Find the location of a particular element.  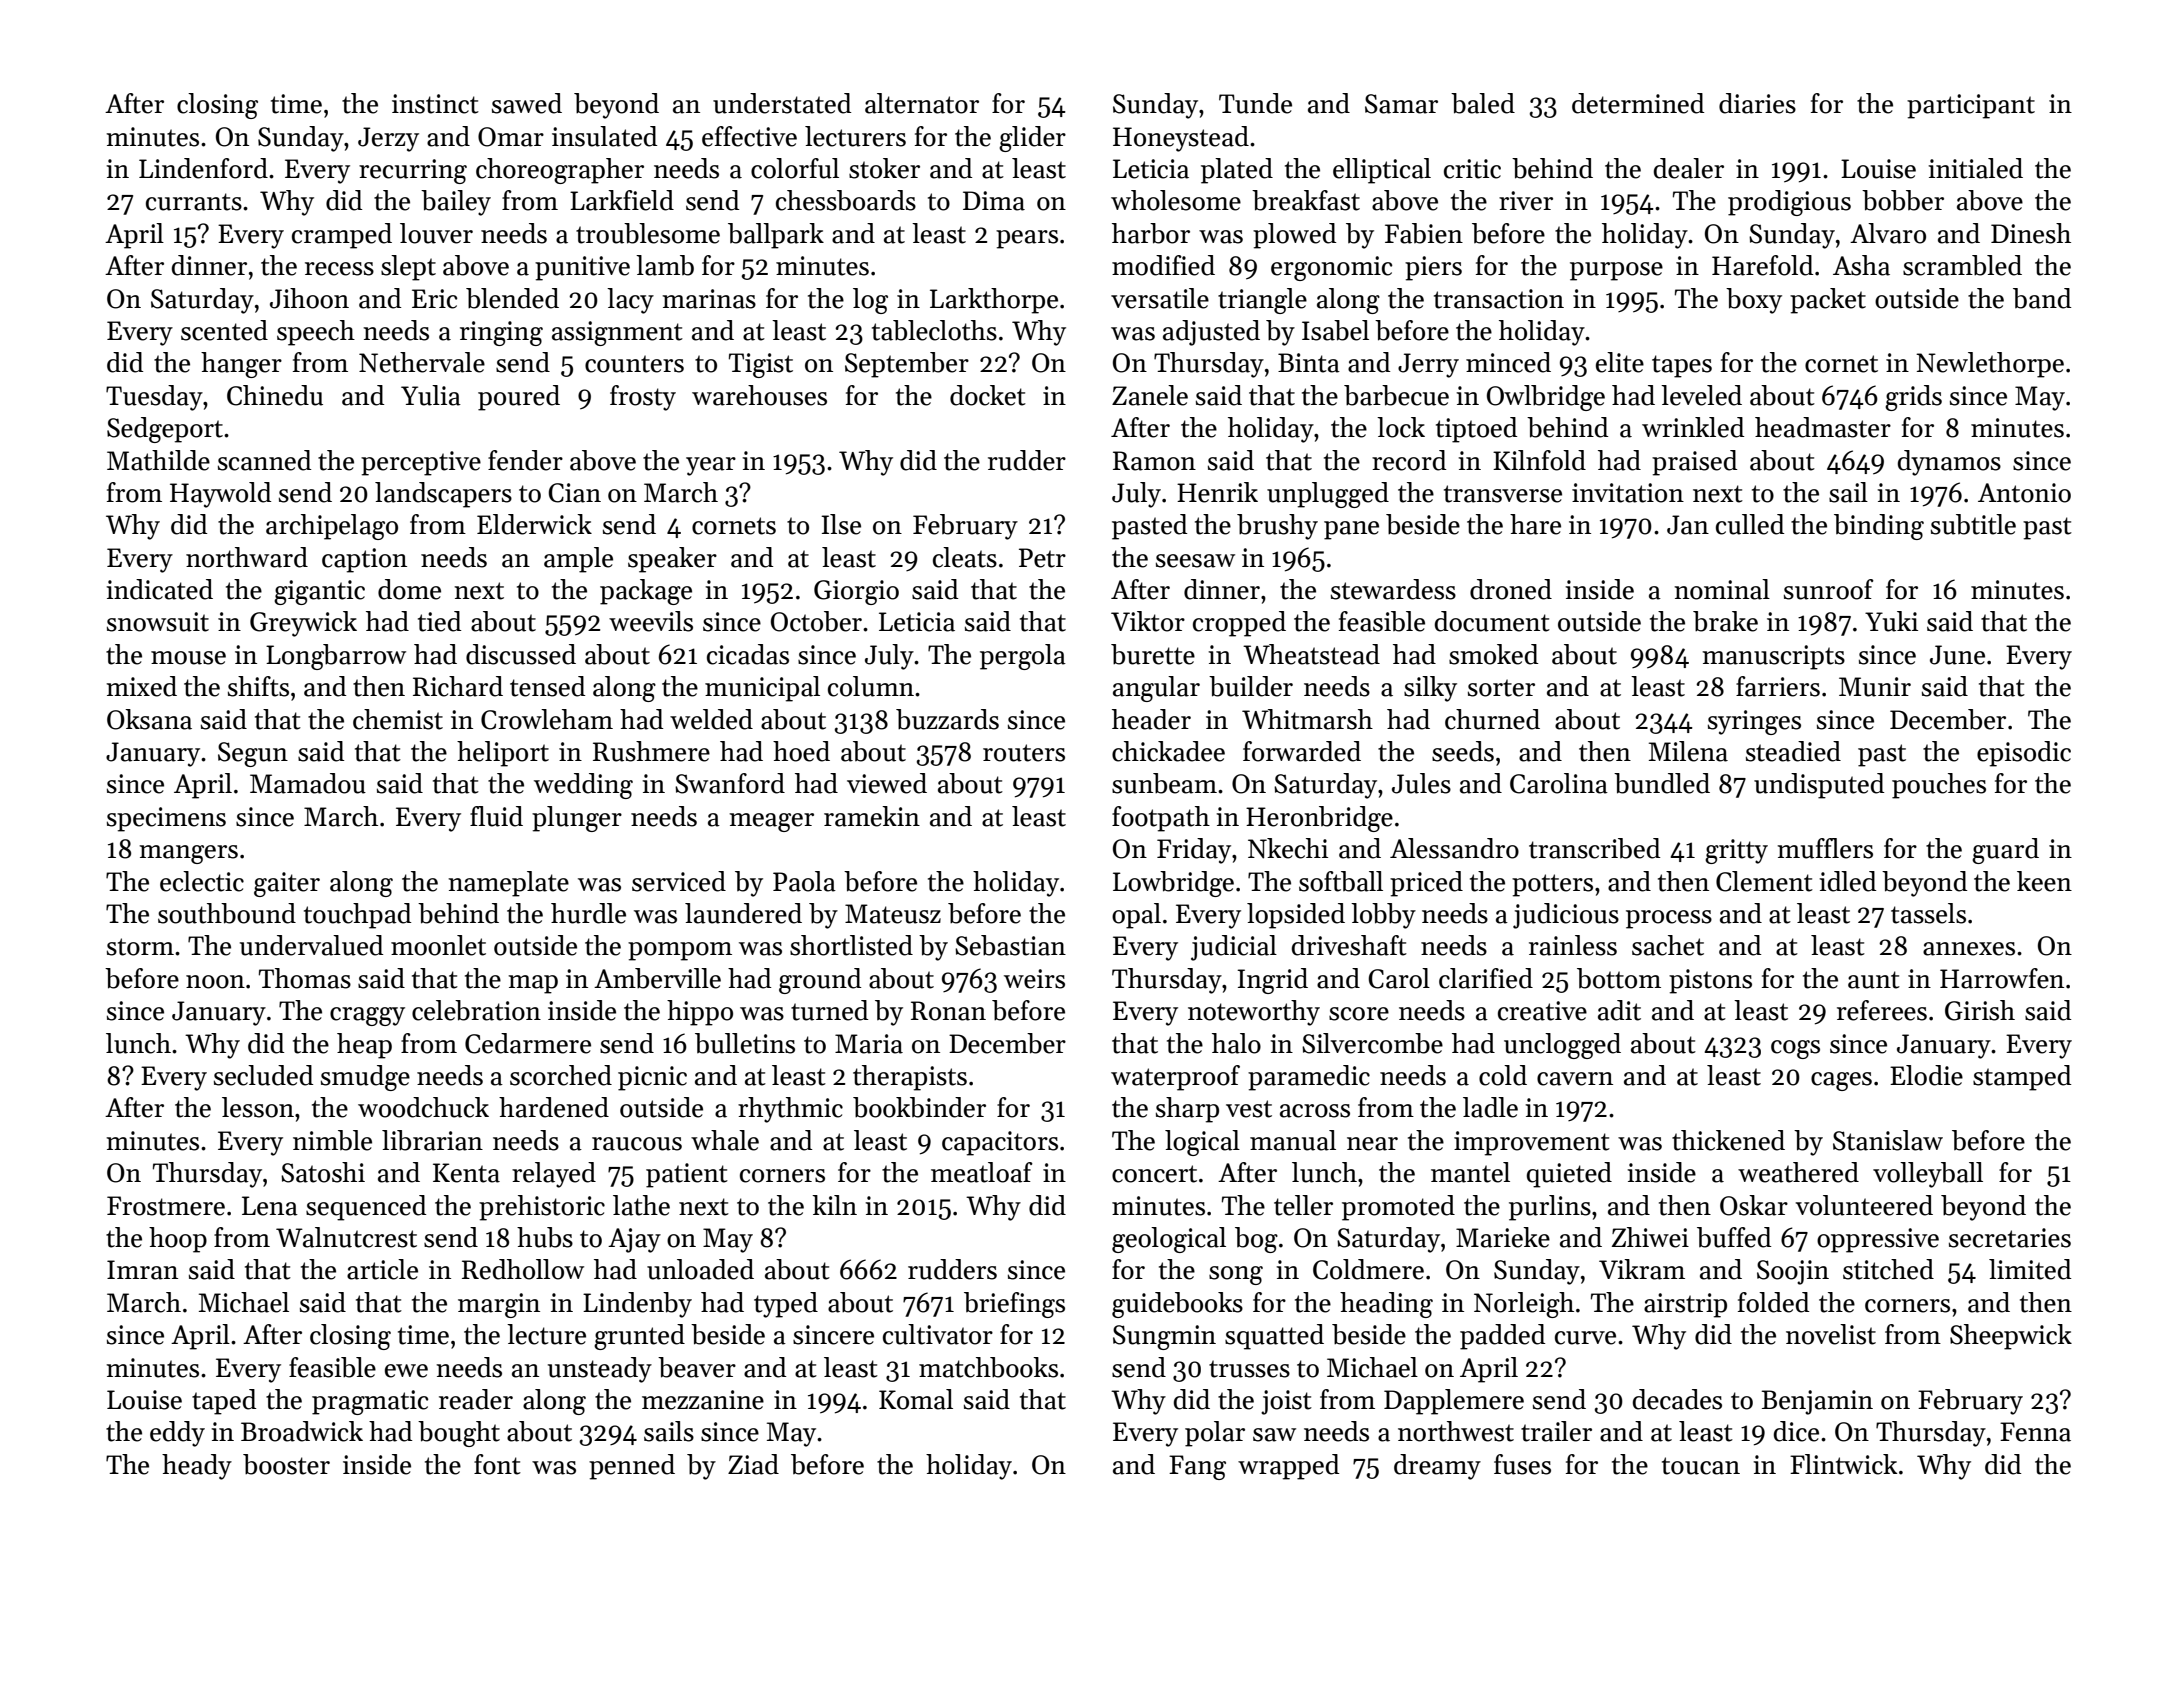

near is located at coordinates (1372, 1144).
